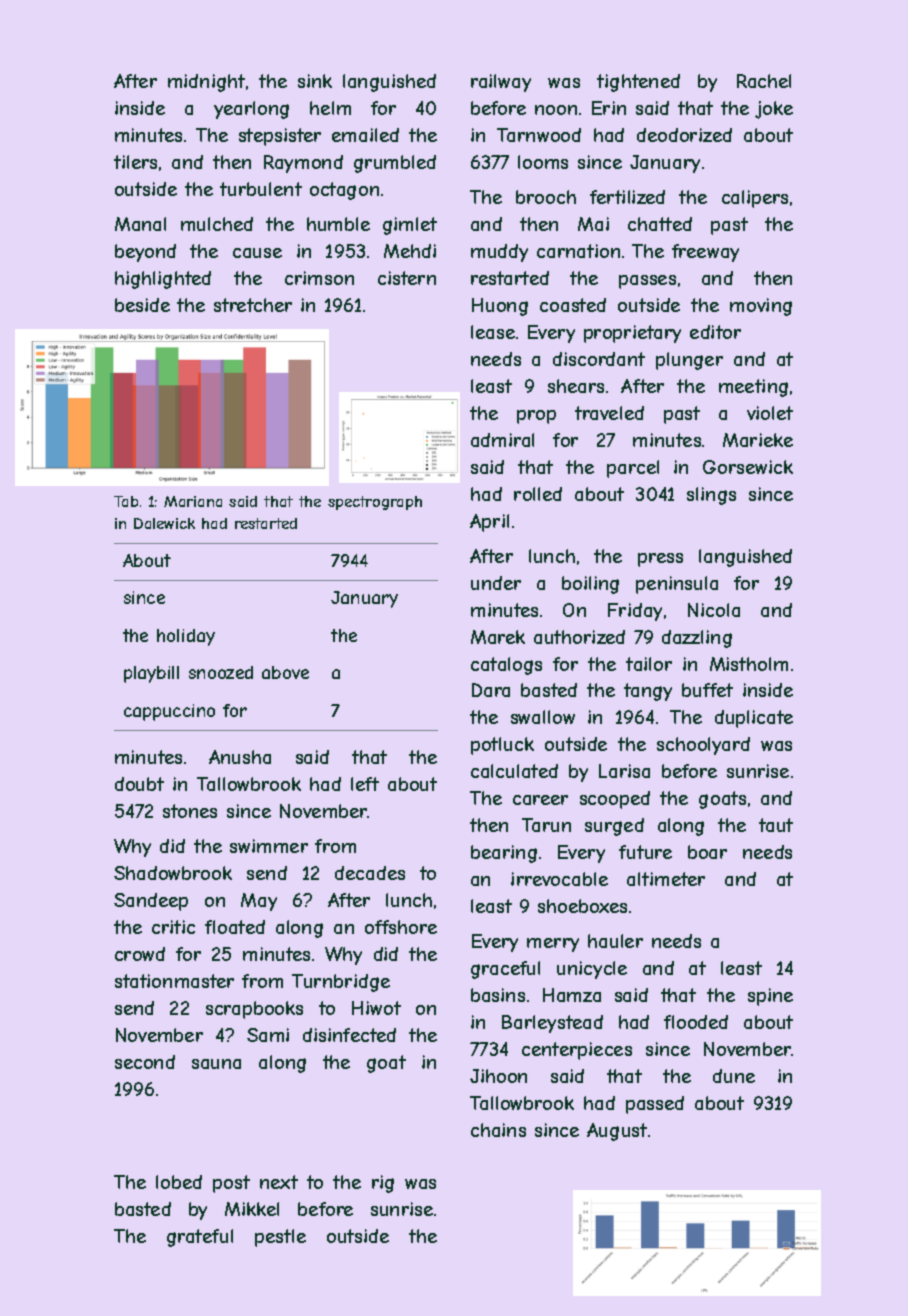 This image has width=908, height=1316. Describe the element at coordinates (365, 784) in the image. I see `left` at that location.
